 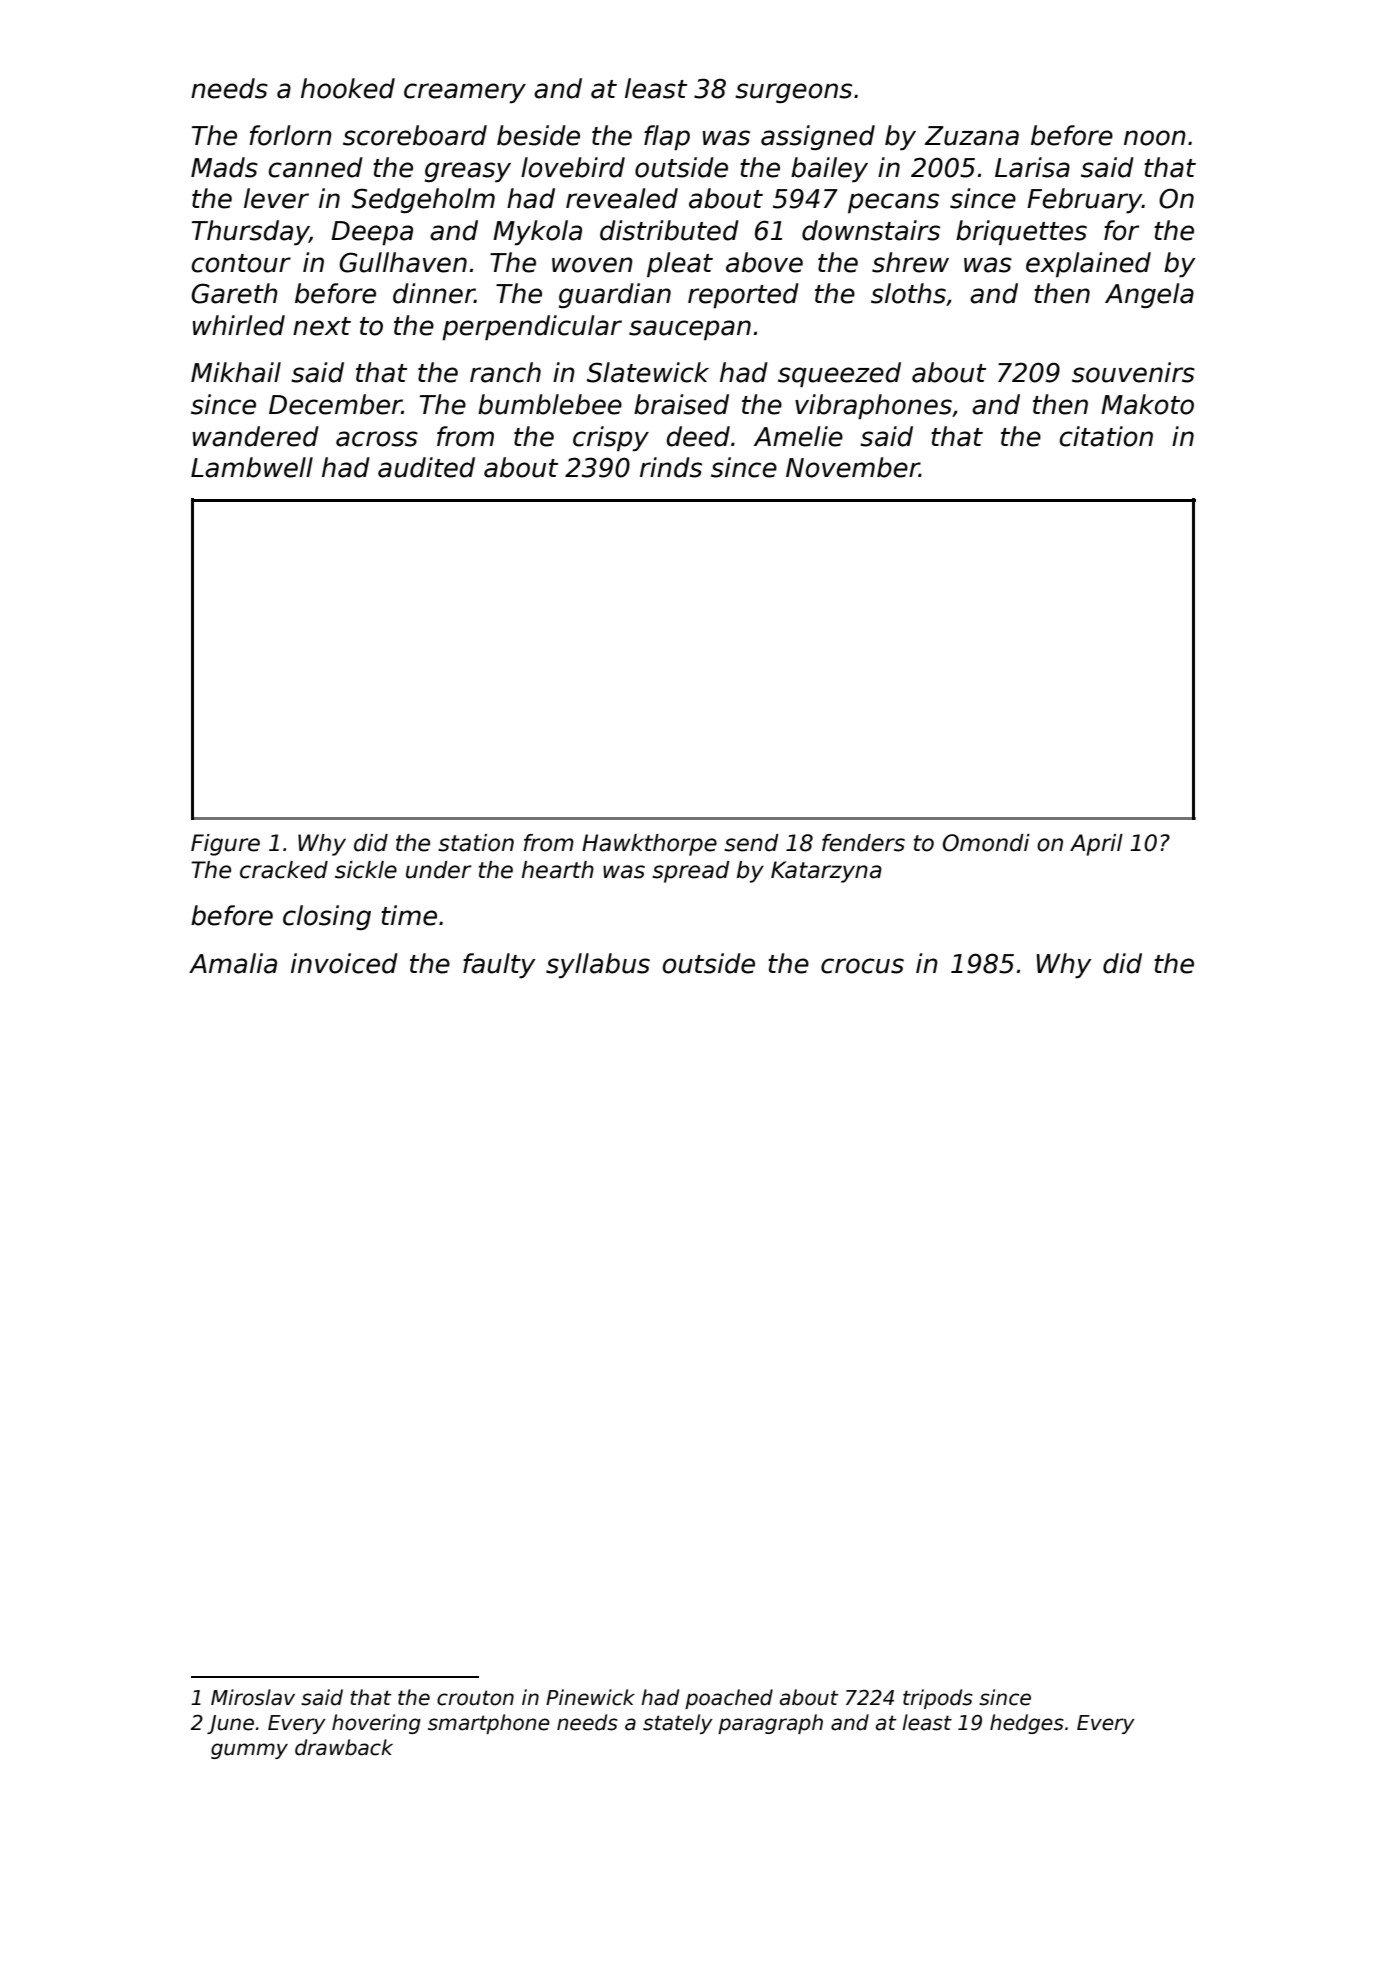 What do you see at coordinates (862, 966) in the document?
I see `crocus` at bounding box center [862, 966].
